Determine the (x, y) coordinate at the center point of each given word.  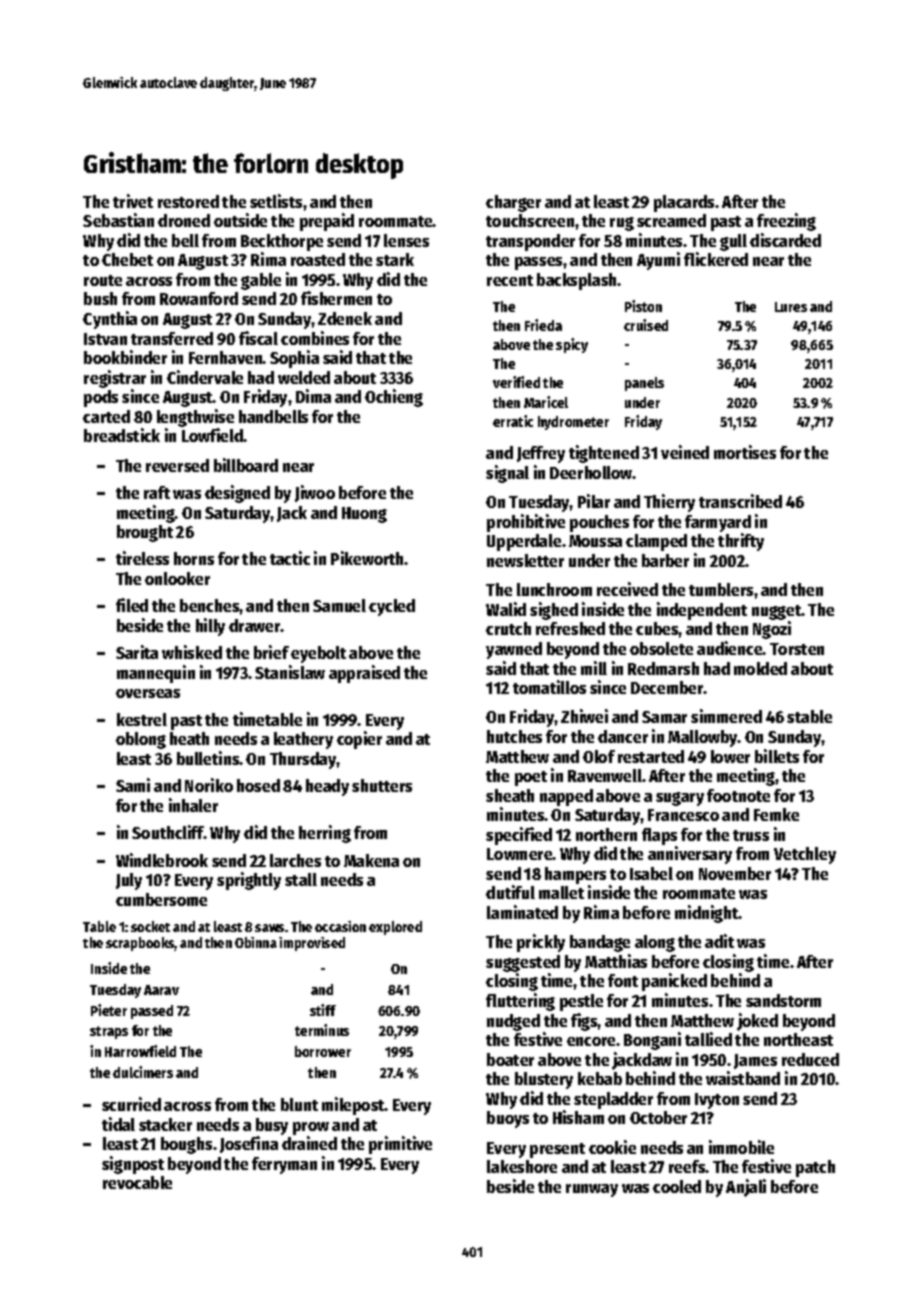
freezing (786, 222)
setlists (276, 201)
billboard (246, 465)
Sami (133, 785)
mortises (745, 452)
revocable (137, 1182)
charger (513, 203)
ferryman (284, 1165)
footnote (738, 795)
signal (507, 474)
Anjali (746, 1188)
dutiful (510, 892)
